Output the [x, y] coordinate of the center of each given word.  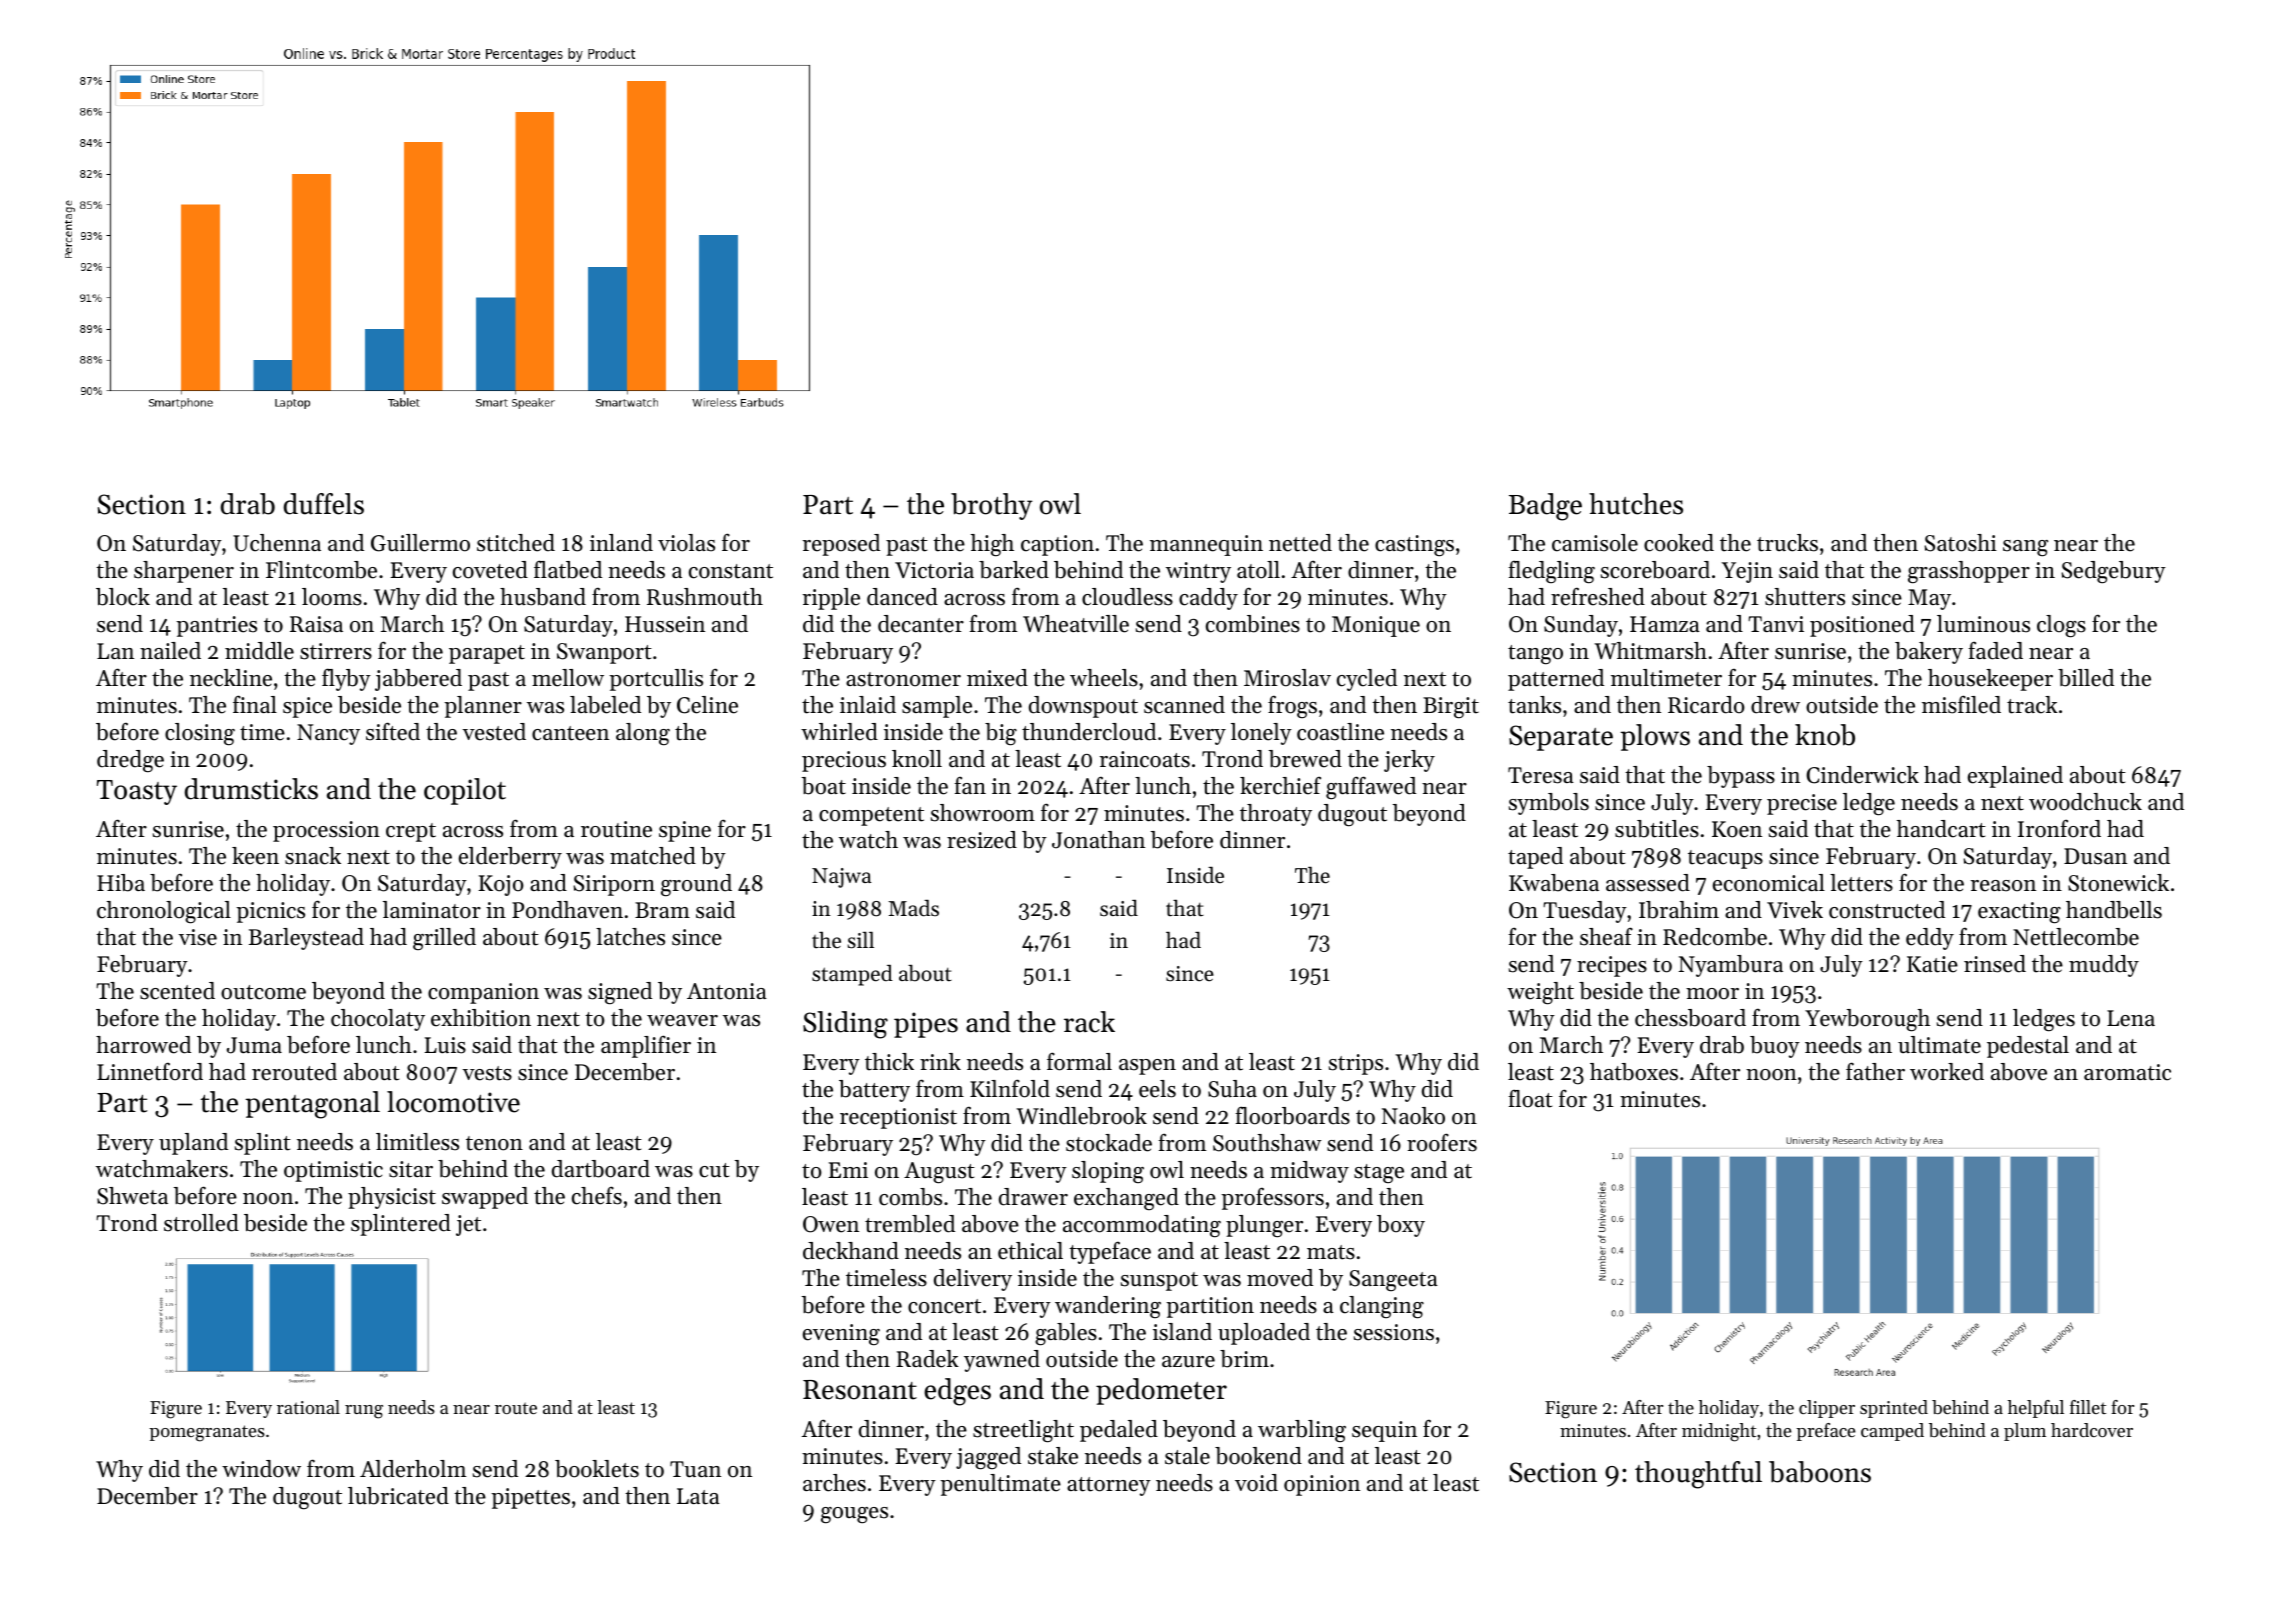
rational [308, 1407]
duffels [324, 504]
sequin [1384, 1431]
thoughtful [1698, 1475]
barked [1014, 570]
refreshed [1598, 596]
